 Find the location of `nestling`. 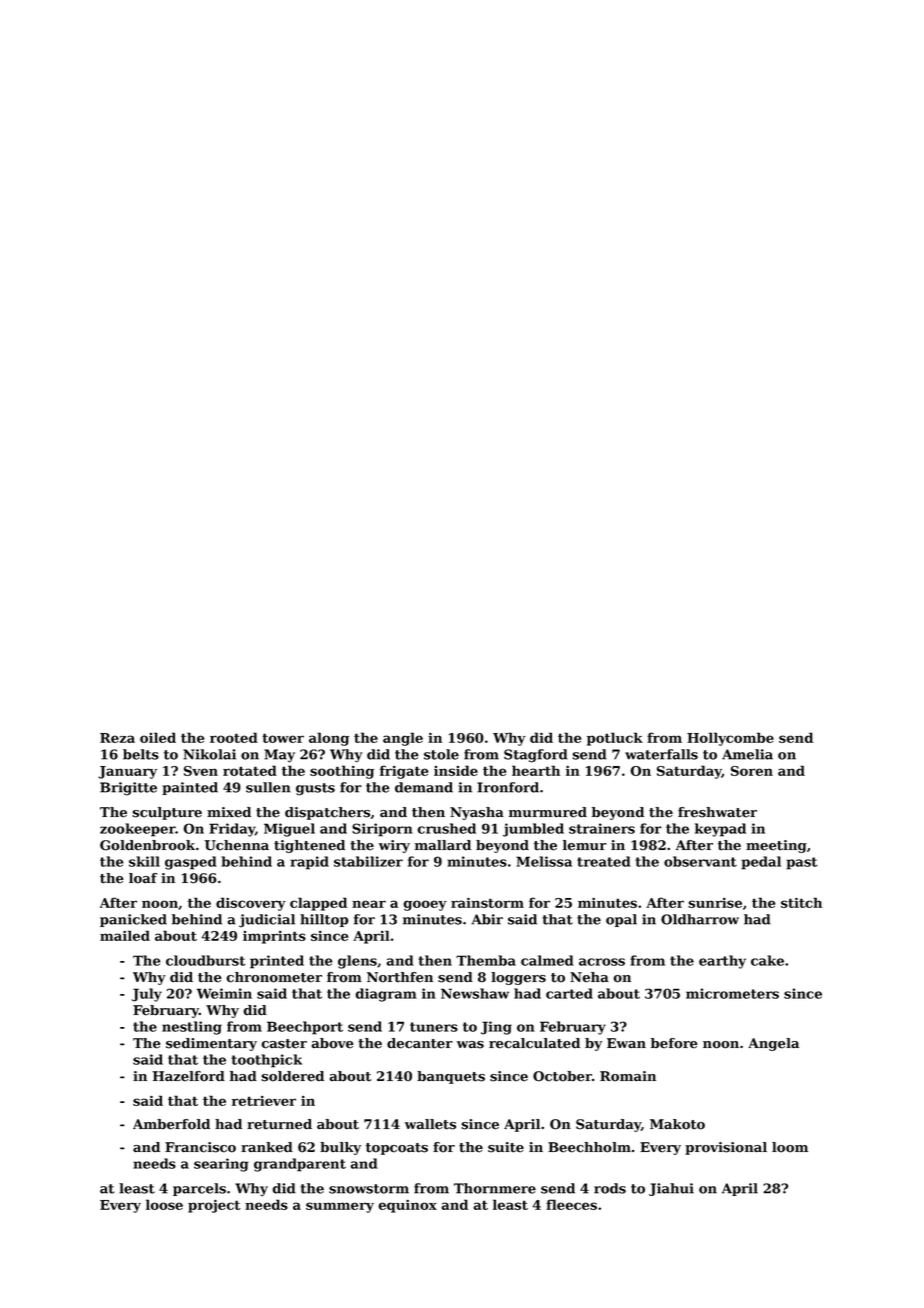

nestling is located at coordinates (192, 1028).
